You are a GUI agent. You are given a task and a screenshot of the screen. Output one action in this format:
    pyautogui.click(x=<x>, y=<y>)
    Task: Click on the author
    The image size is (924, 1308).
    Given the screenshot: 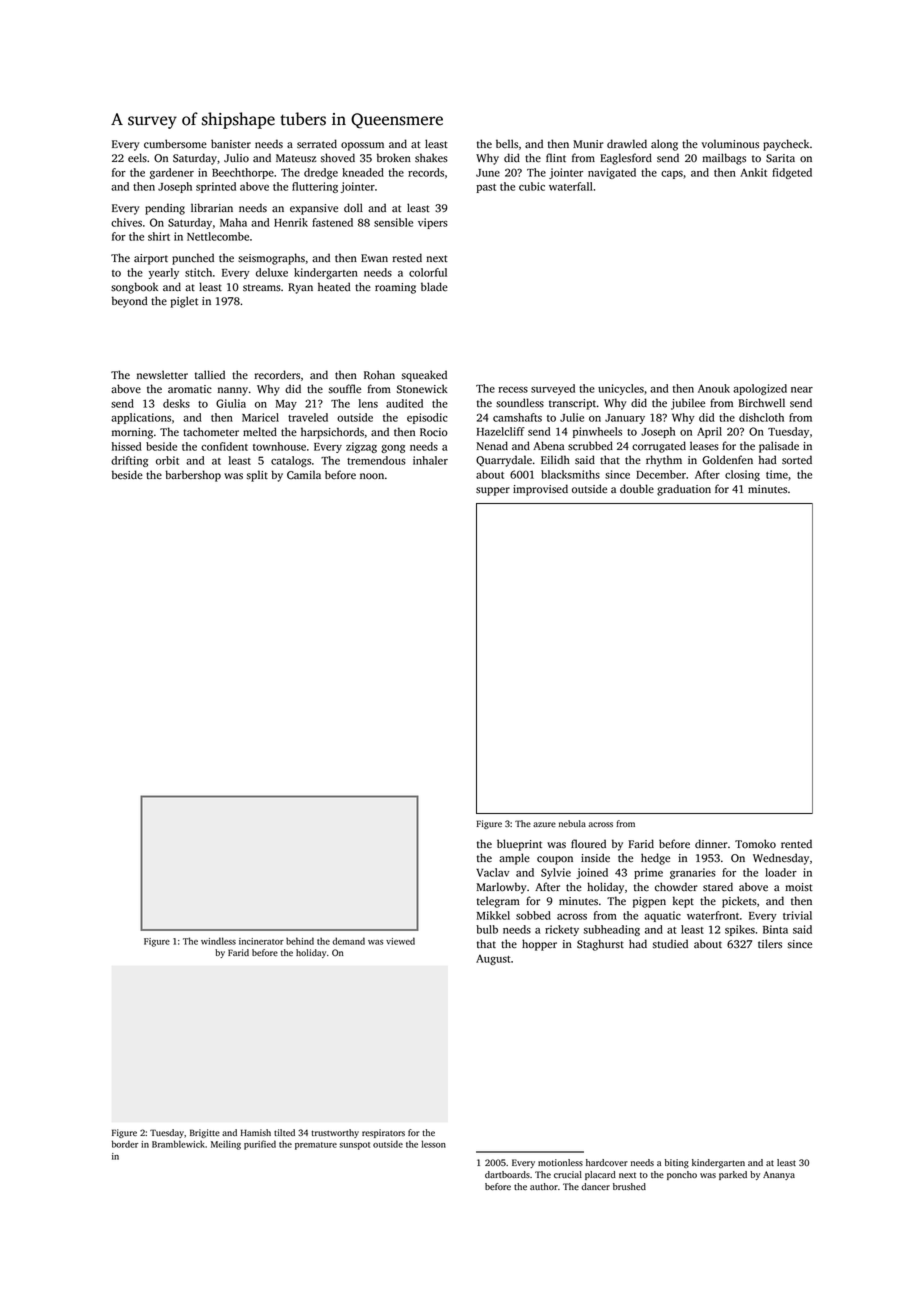 What is the action you would take?
    pyautogui.click(x=544, y=1186)
